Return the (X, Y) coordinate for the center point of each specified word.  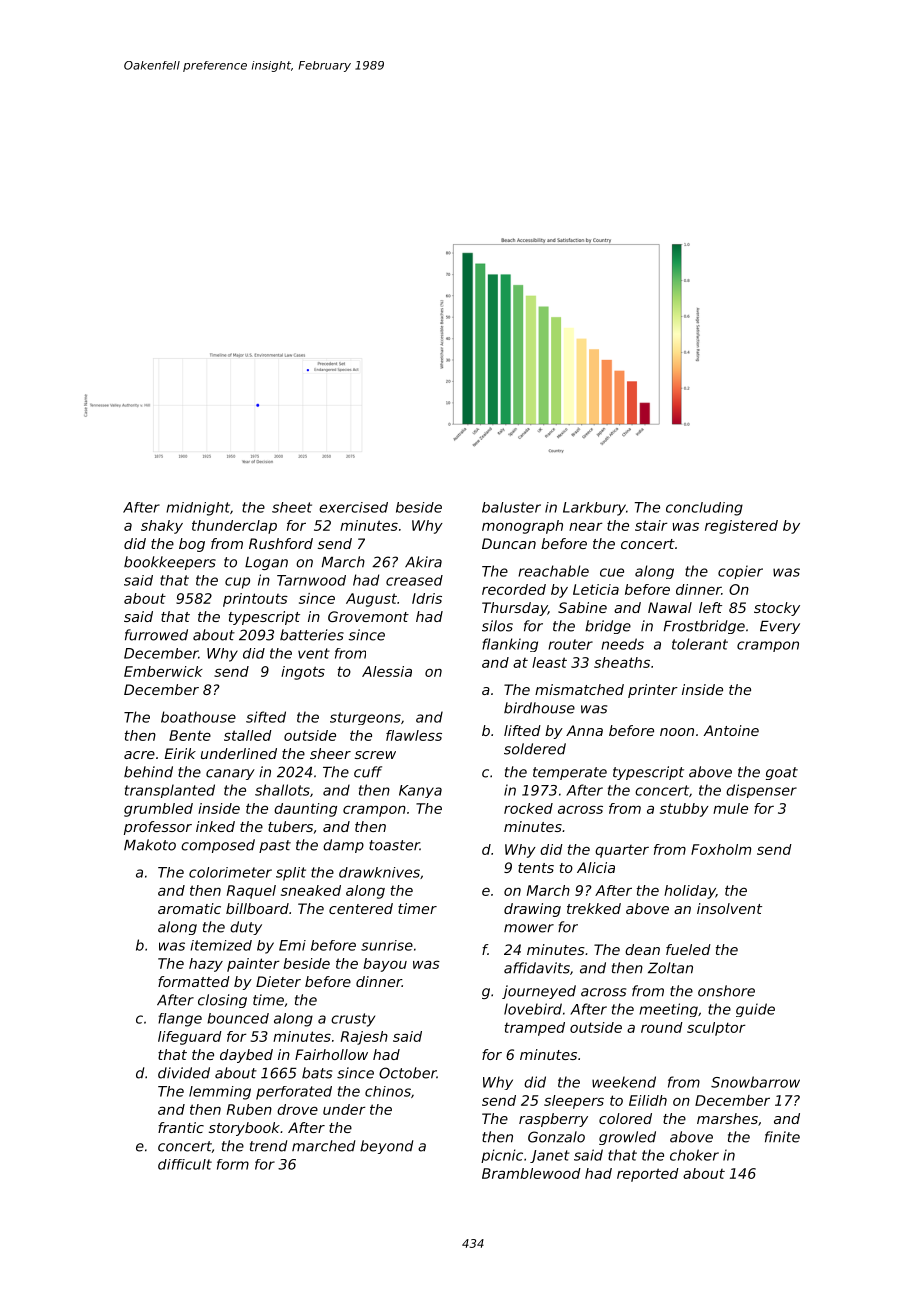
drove (297, 1109)
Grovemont (368, 616)
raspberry (553, 1120)
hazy (206, 965)
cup (237, 583)
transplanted (170, 791)
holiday (690, 892)
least (549, 662)
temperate (570, 773)
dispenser (761, 791)
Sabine (582, 607)
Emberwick (163, 671)
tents (536, 868)
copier (740, 572)
